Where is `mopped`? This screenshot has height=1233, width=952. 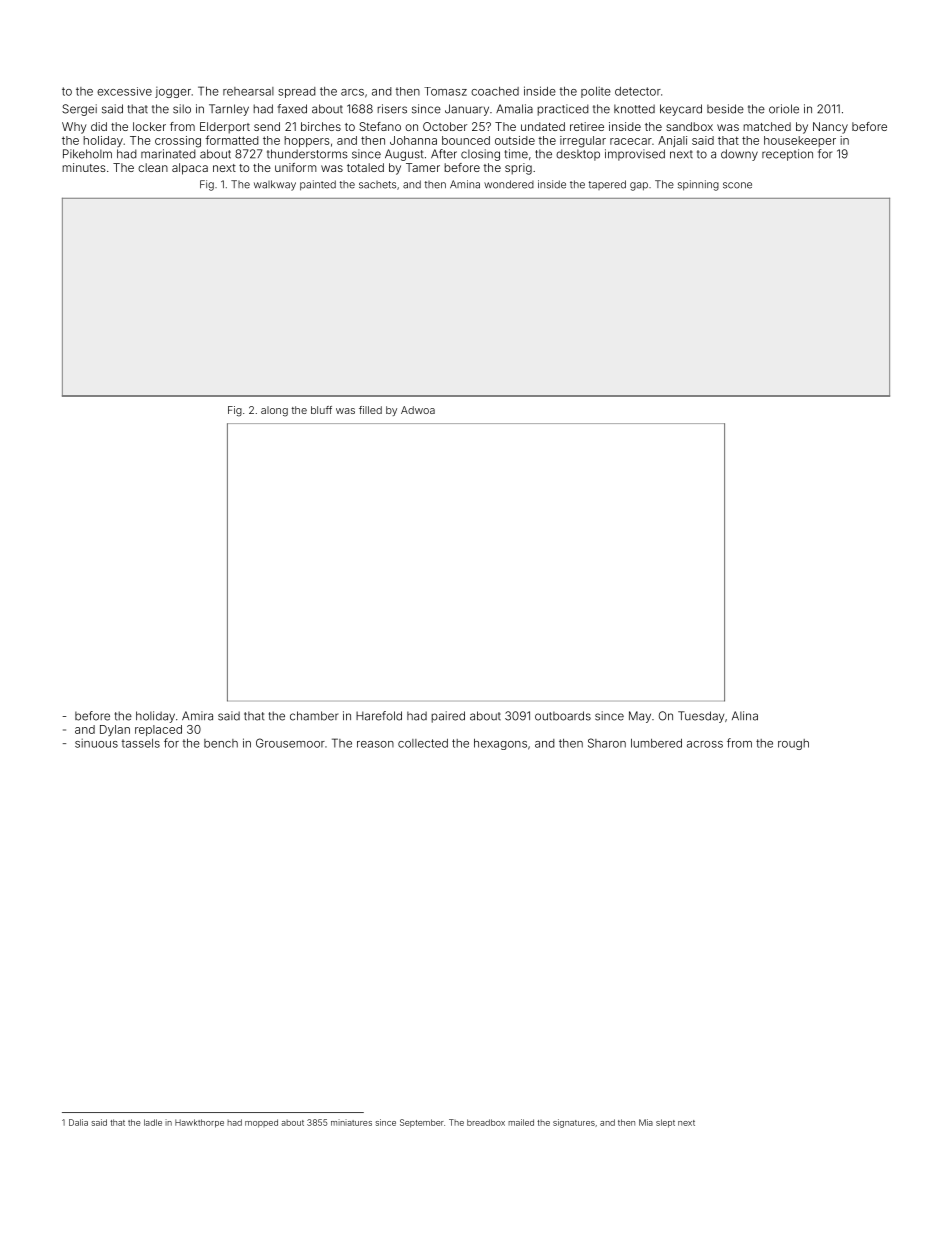 mopped is located at coordinates (261, 1123).
